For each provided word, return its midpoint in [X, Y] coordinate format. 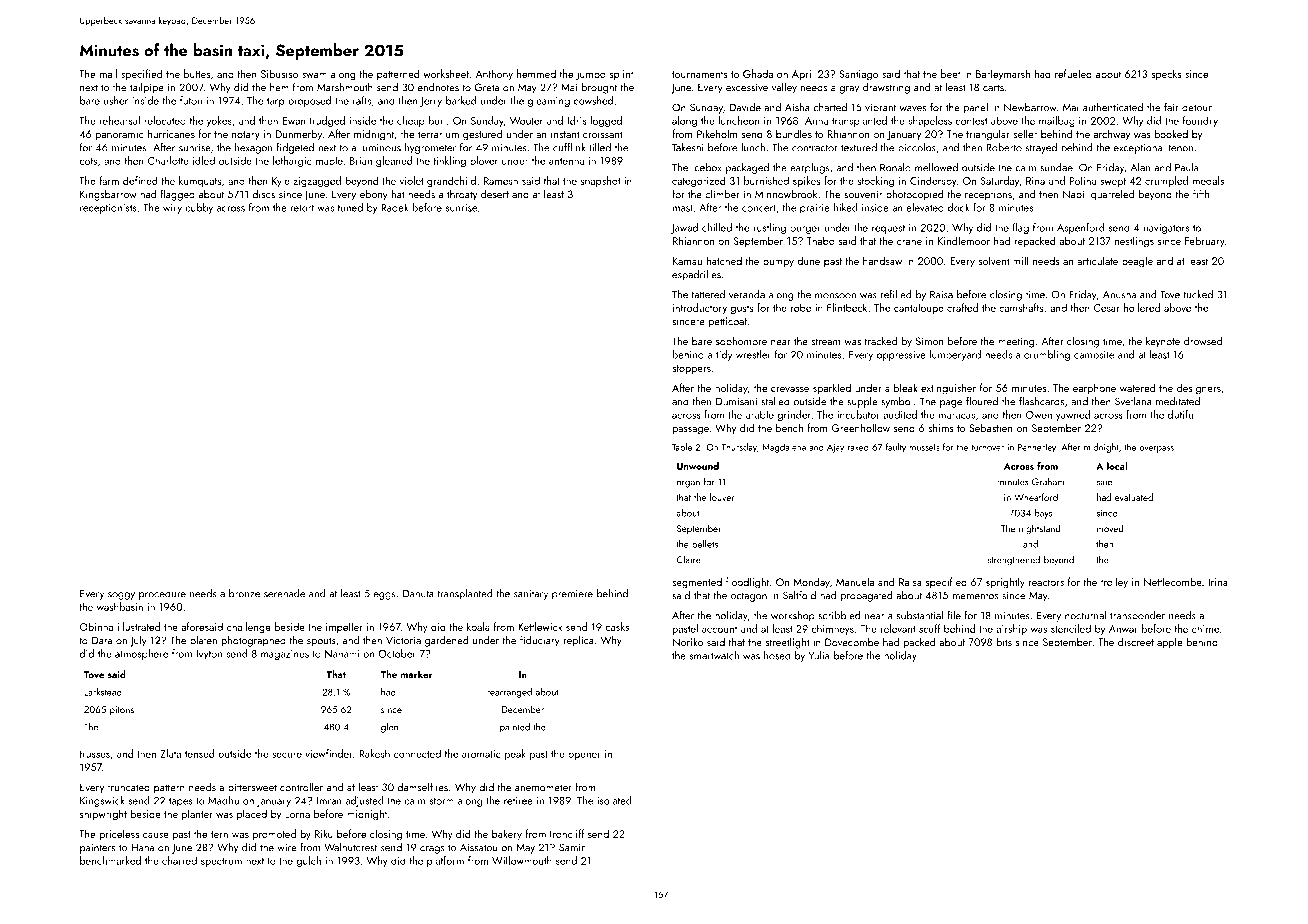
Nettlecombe [1173, 581]
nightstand [1040, 529]
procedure [162, 594]
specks [1167, 74]
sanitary [531, 595]
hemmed [536, 73]
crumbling [1047, 355]
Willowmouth [522, 860]
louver [722, 497]
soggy [121, 596]
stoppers [691, 369]
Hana [142, 848]
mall [108, 73]
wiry [172, 209]
